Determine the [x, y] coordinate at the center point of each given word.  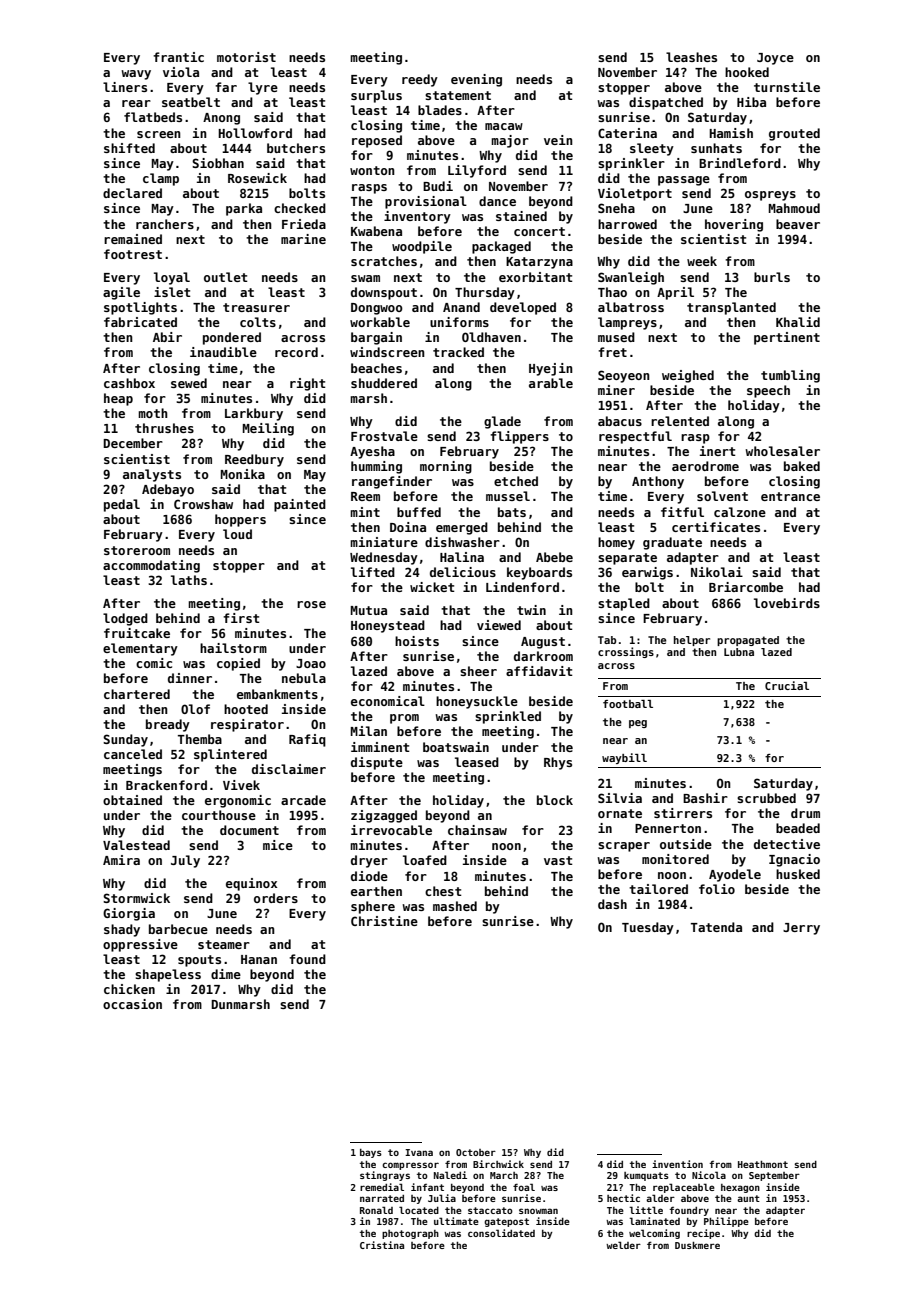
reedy [420, 80]
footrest [133, 254]
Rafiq [307, 740]
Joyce [775, 59]
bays [371, 1153]
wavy [136, 75]
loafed [425, 860]
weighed [688, 376]
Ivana [419, 1152]
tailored [658, 889]
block [555, 800]
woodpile [422, 247]
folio [717, 889]
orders [276, 898]
